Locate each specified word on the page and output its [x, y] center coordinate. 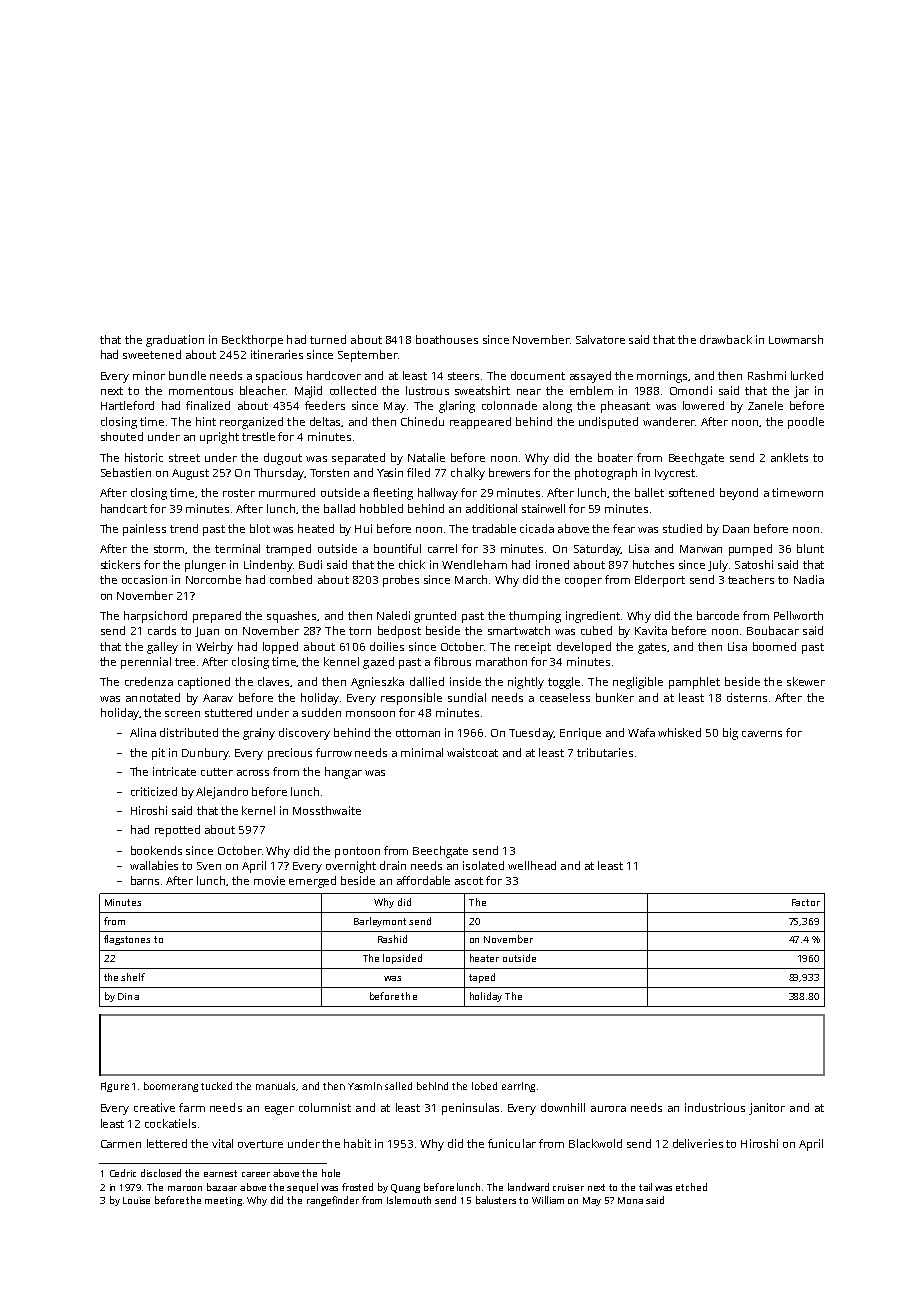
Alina [143, 732]
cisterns [747, 697]
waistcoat [472, 752]
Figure [115, 1087]
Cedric [123, 1173]
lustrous [427, 390]
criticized [154, 791]
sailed [398, 1086]
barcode [718, 615]
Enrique [580, 734]
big [730, 734]
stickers [120, 564]
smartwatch [519, 630]
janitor [767, 1109]
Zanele [765, 405]
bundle [187, 375]
